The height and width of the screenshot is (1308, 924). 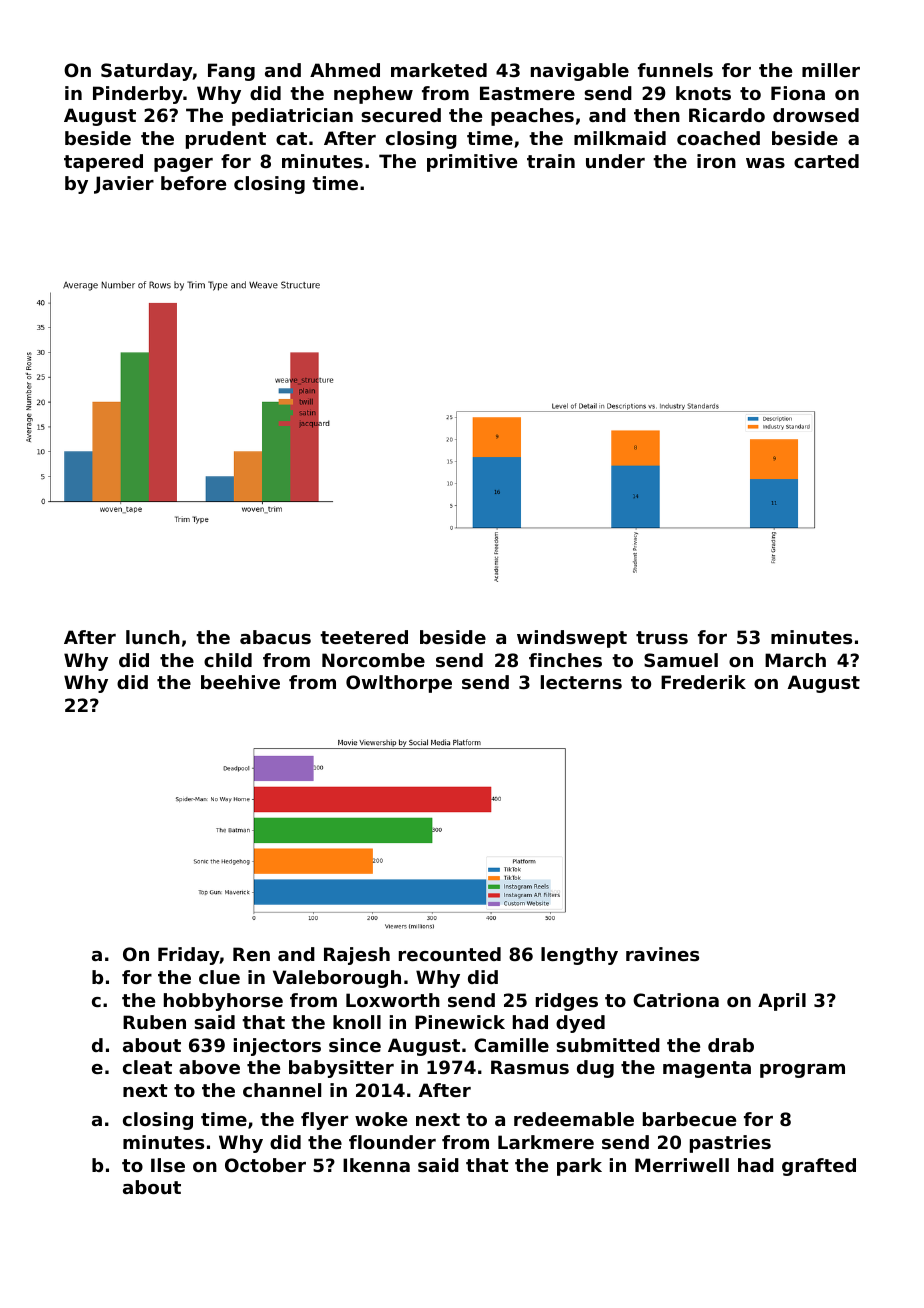 What do you see at coordinates (364, 637) in the screenshot?
I see `teetered` at bounding box center [364, 637].
